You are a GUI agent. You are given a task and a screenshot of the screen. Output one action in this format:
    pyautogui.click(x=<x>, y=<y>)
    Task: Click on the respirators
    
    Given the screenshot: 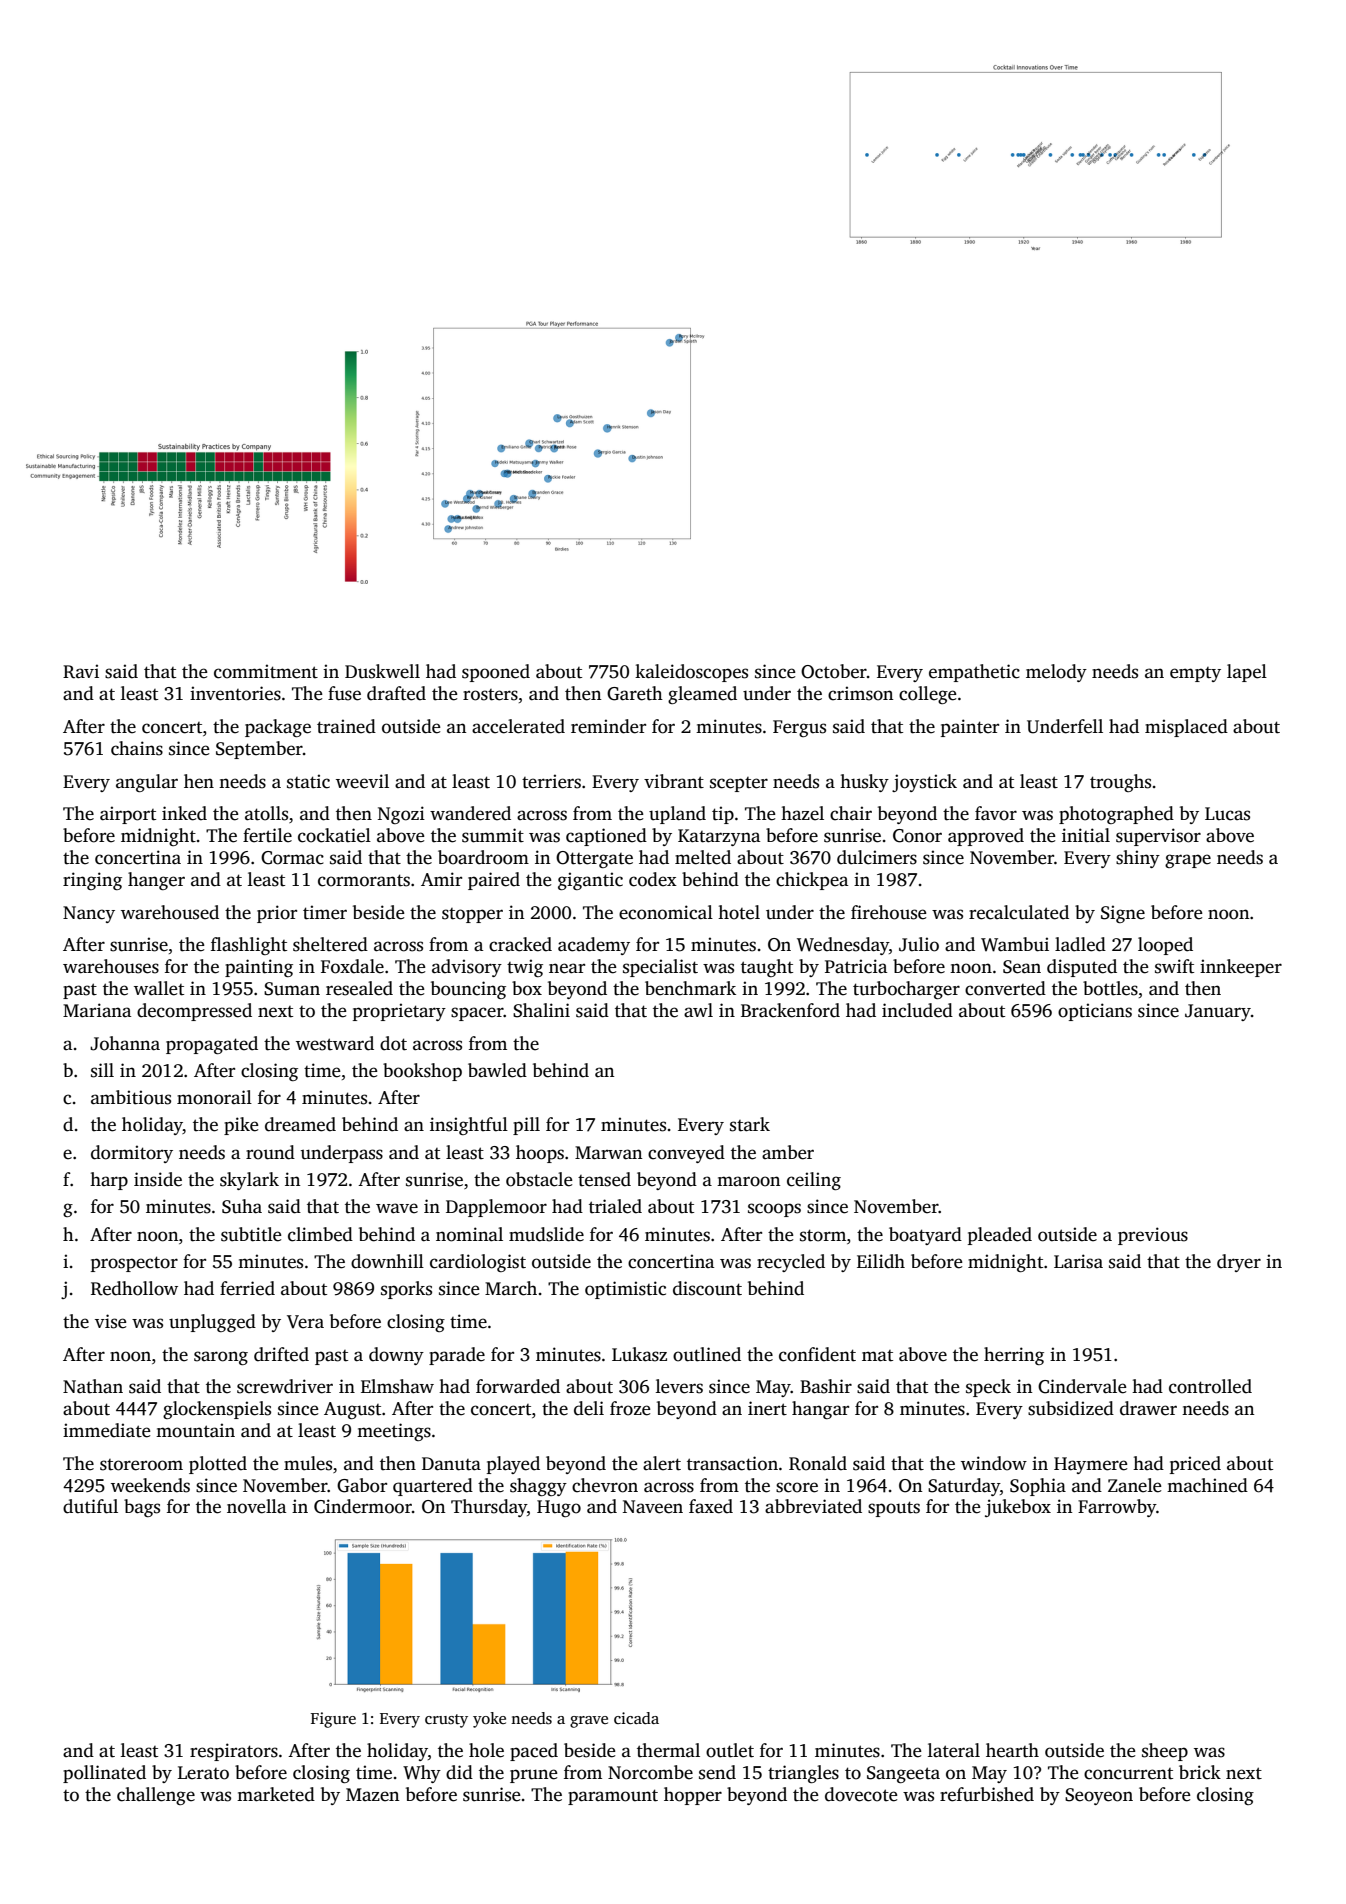 What is the action you would take?
    pyautogui.click(x=234, y=1752)
